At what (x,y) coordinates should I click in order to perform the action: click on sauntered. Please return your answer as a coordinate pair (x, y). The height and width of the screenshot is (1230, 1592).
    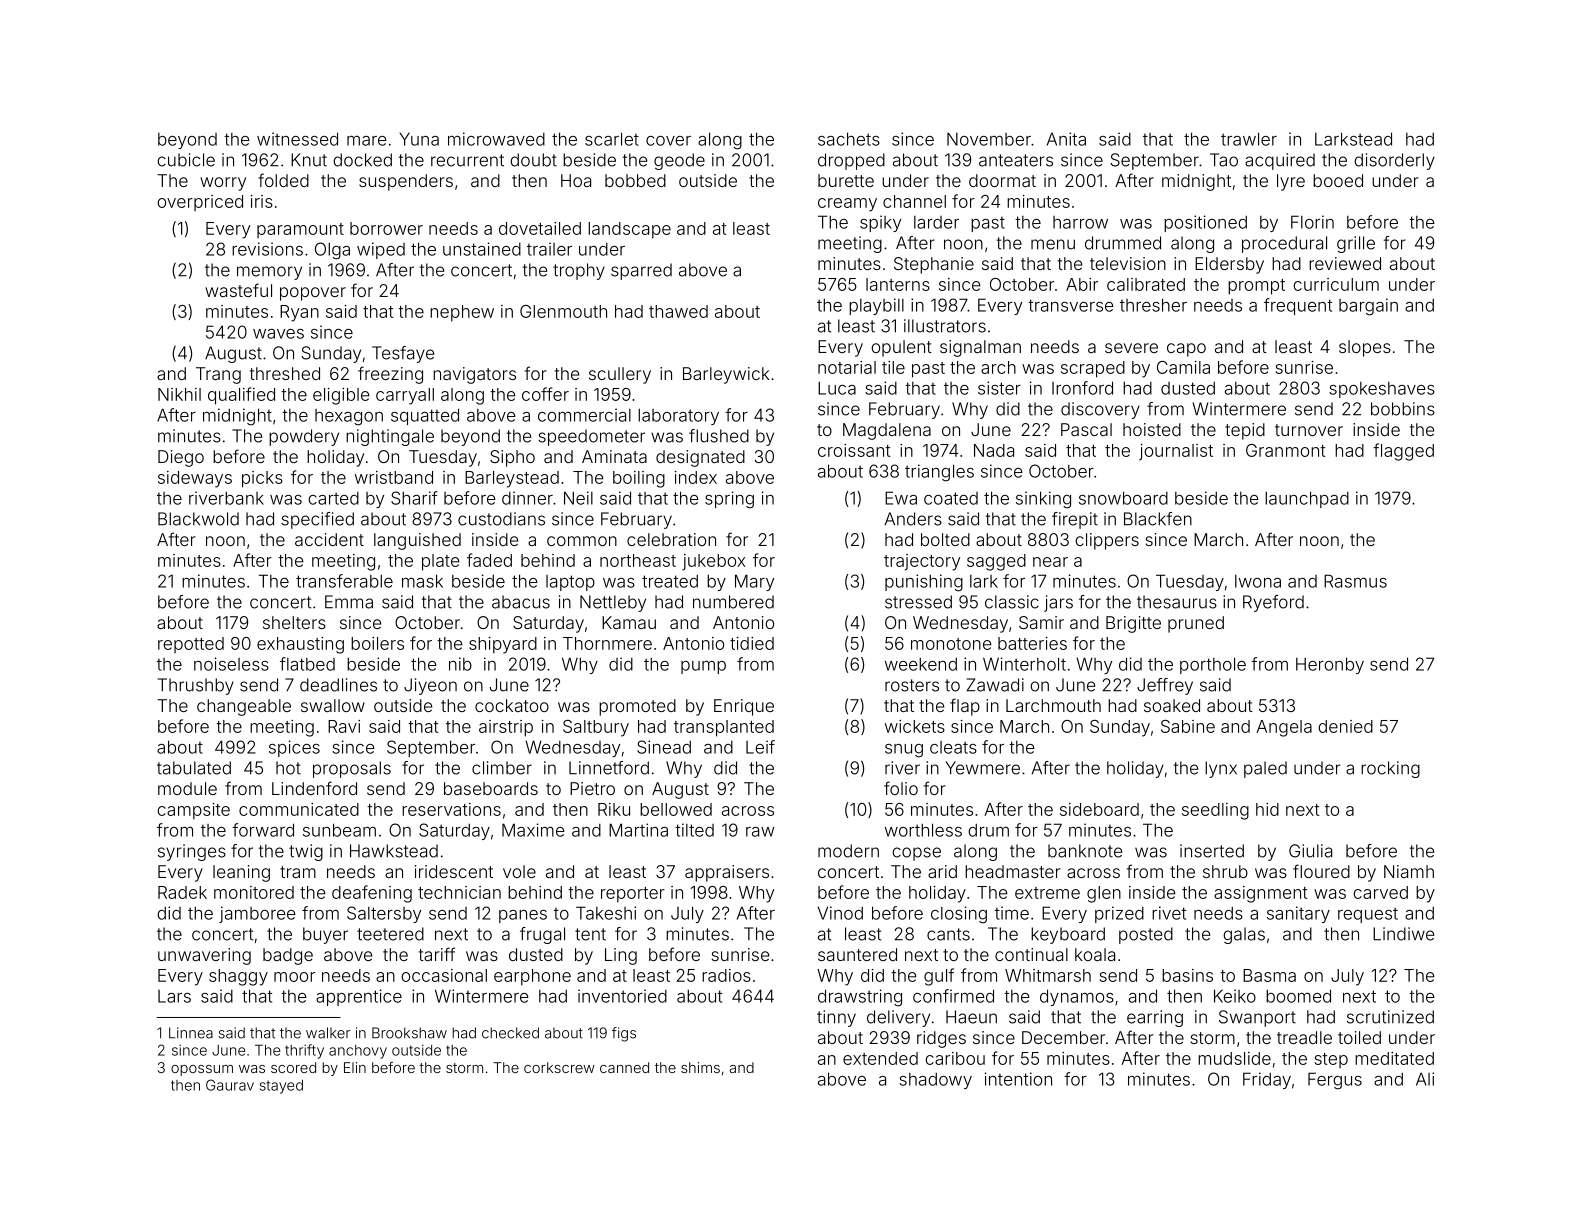
    Looking at the image, I should click on (857, 954).
